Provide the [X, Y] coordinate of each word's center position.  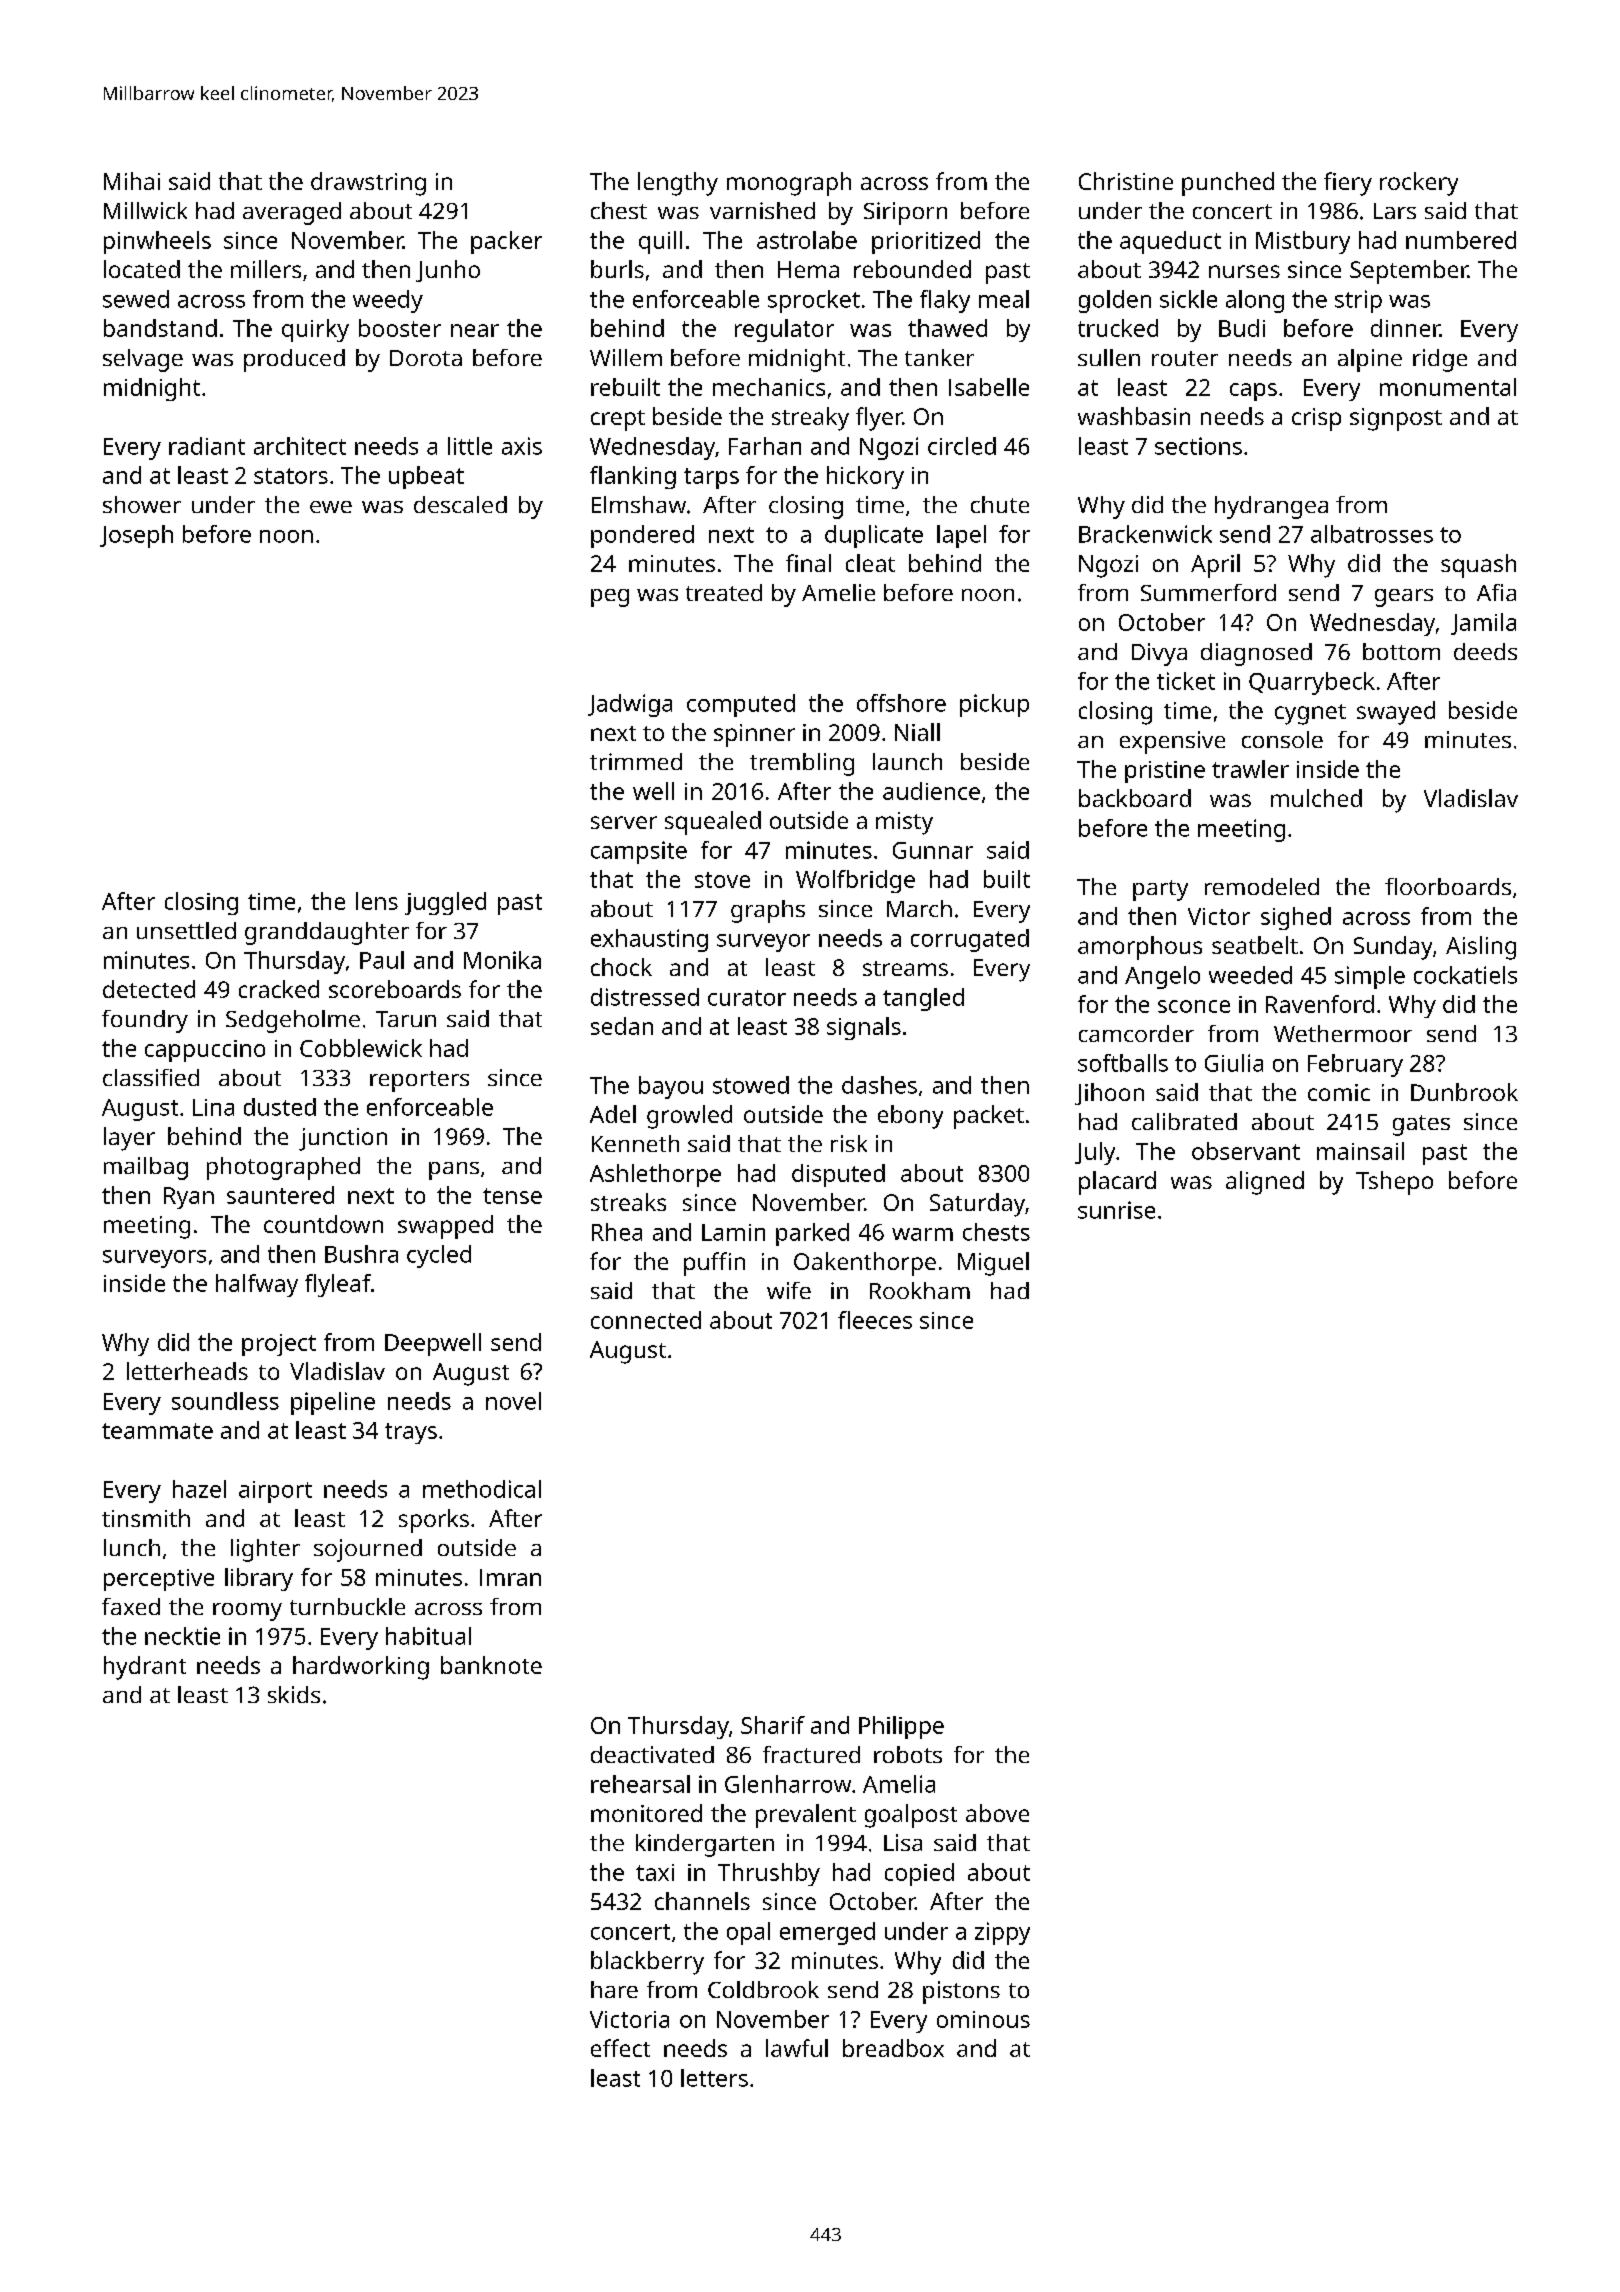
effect [620, 2048]
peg [610, 598]
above [997, 1813]
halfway [257, 1285]
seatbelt [1255, 945]
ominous [983, 2019]
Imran [510, 1577]
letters [714, 2078]
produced [294, 360]
